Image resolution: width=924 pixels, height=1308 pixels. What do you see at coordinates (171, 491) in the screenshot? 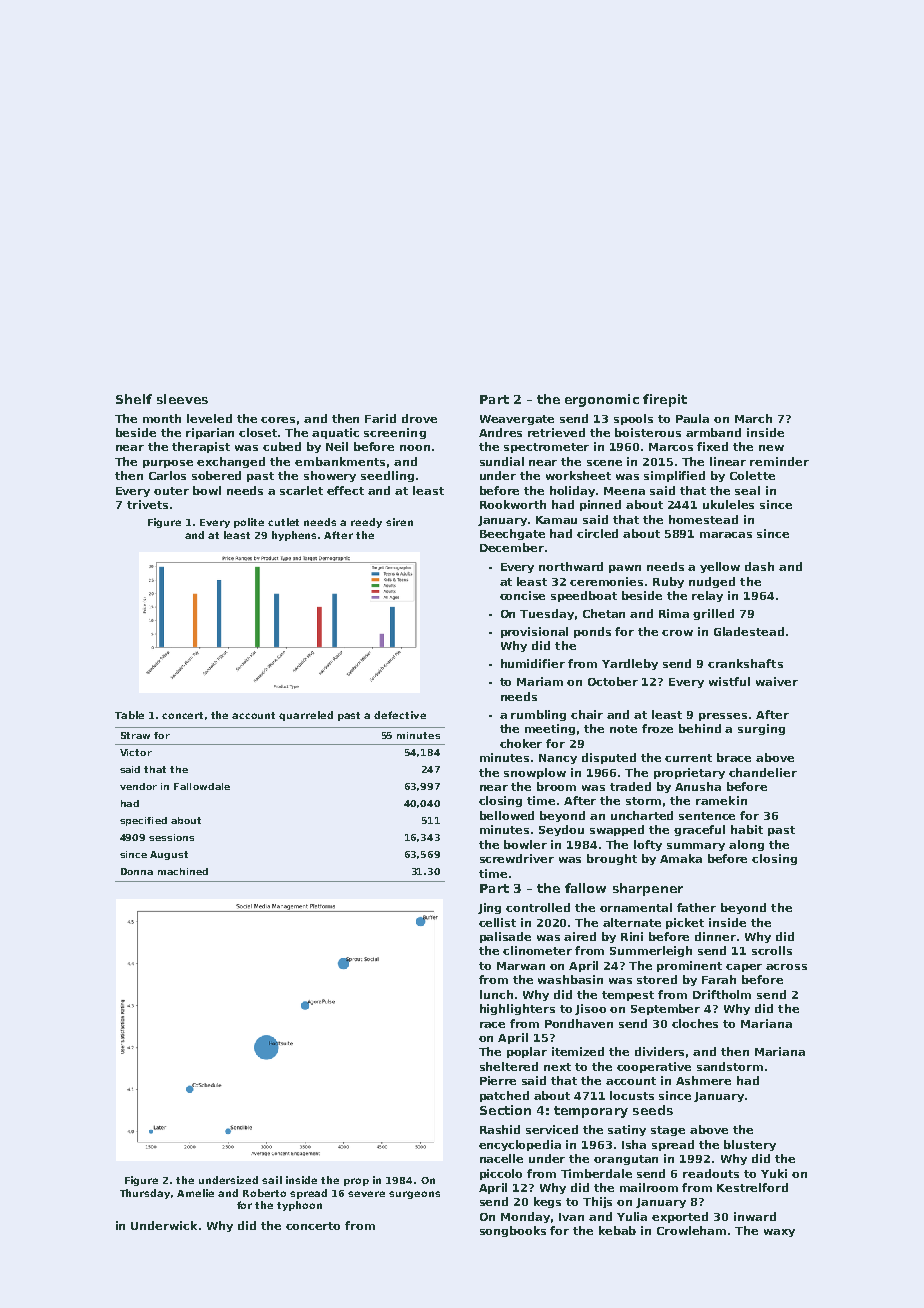
I see `outer` at bounding box center [171, 491].
